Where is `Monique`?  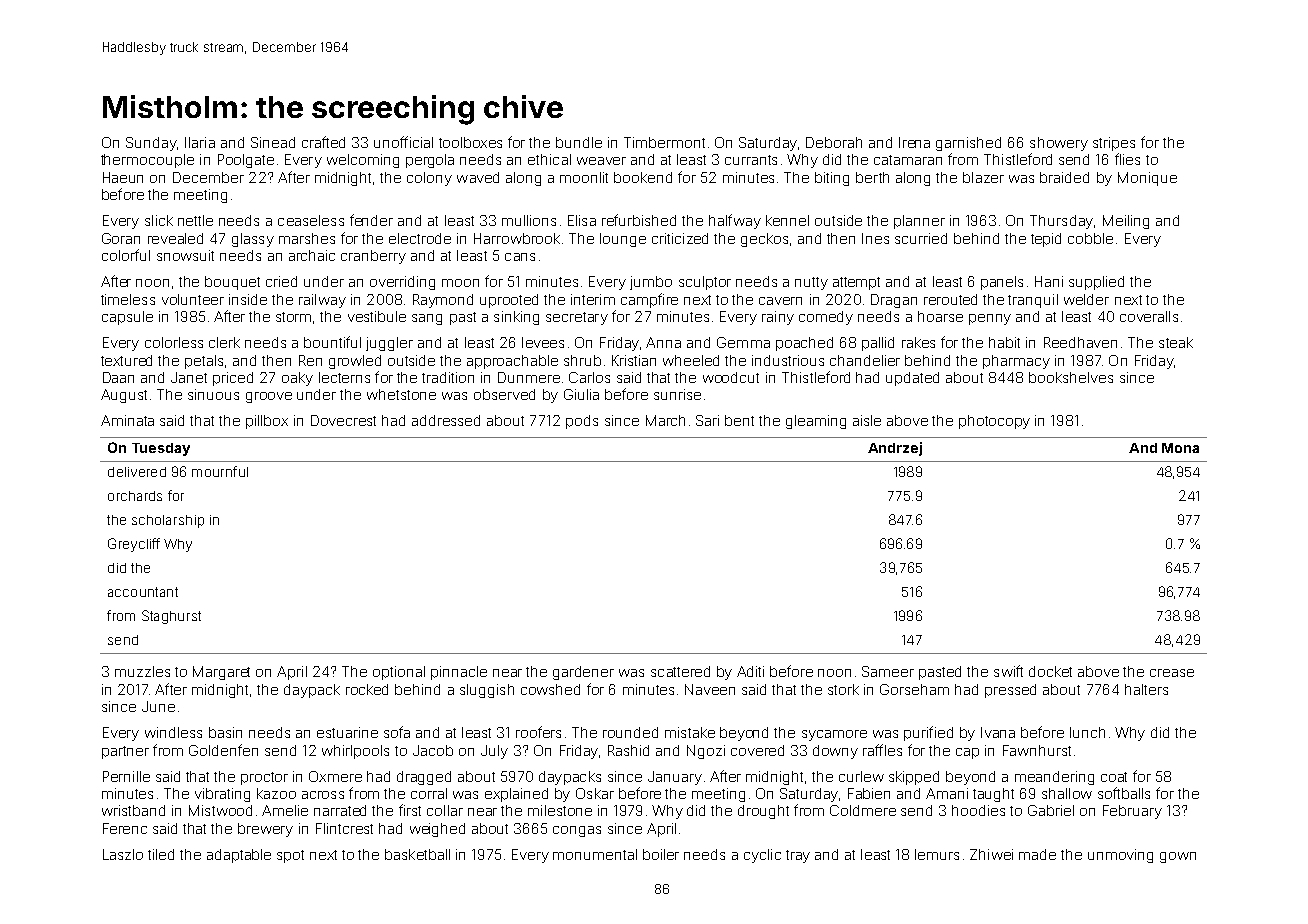 Monique is located at coordinates (1147, 179).
